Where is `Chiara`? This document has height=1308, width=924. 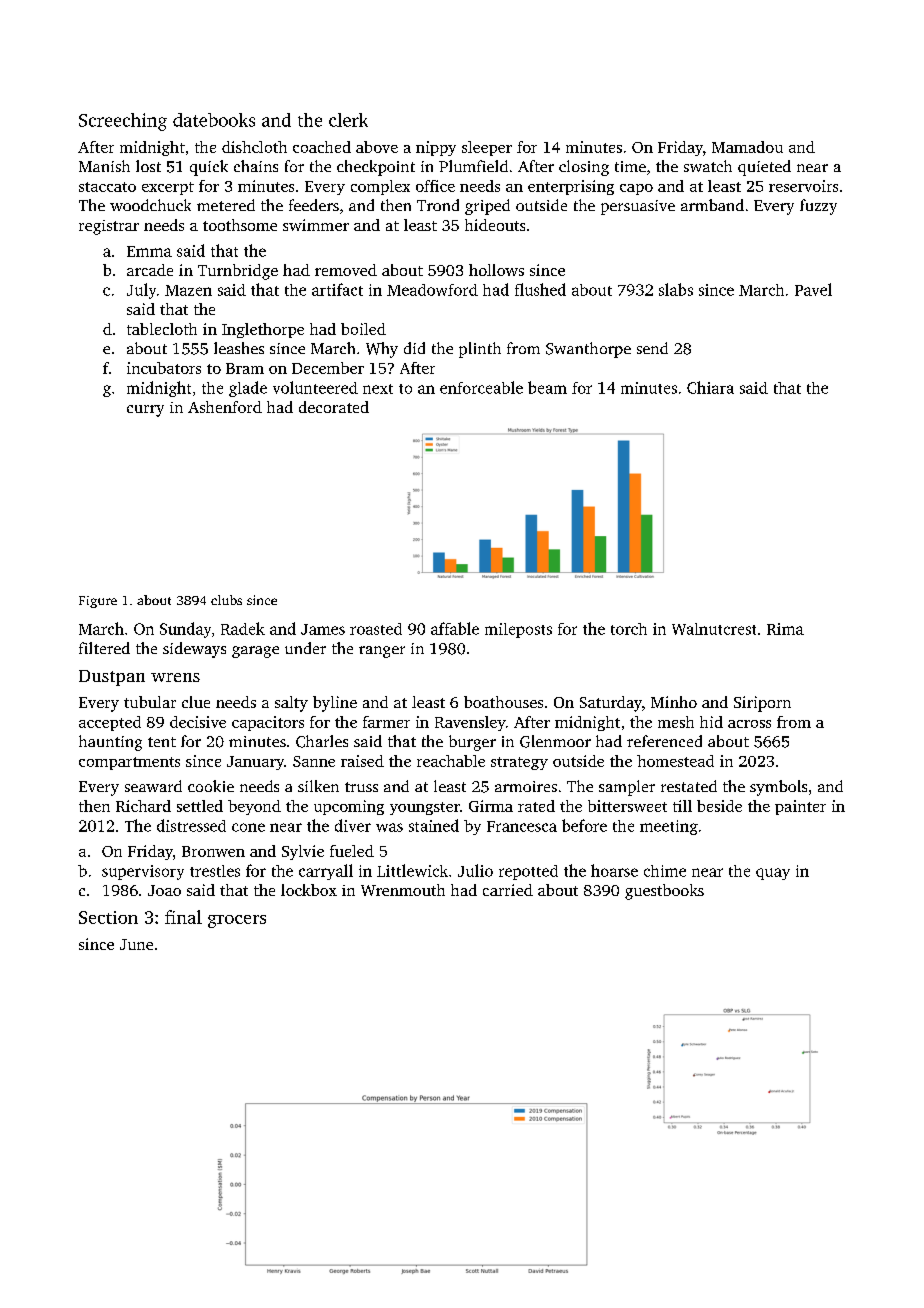
Chiara is located at coordinates (710, 387).
